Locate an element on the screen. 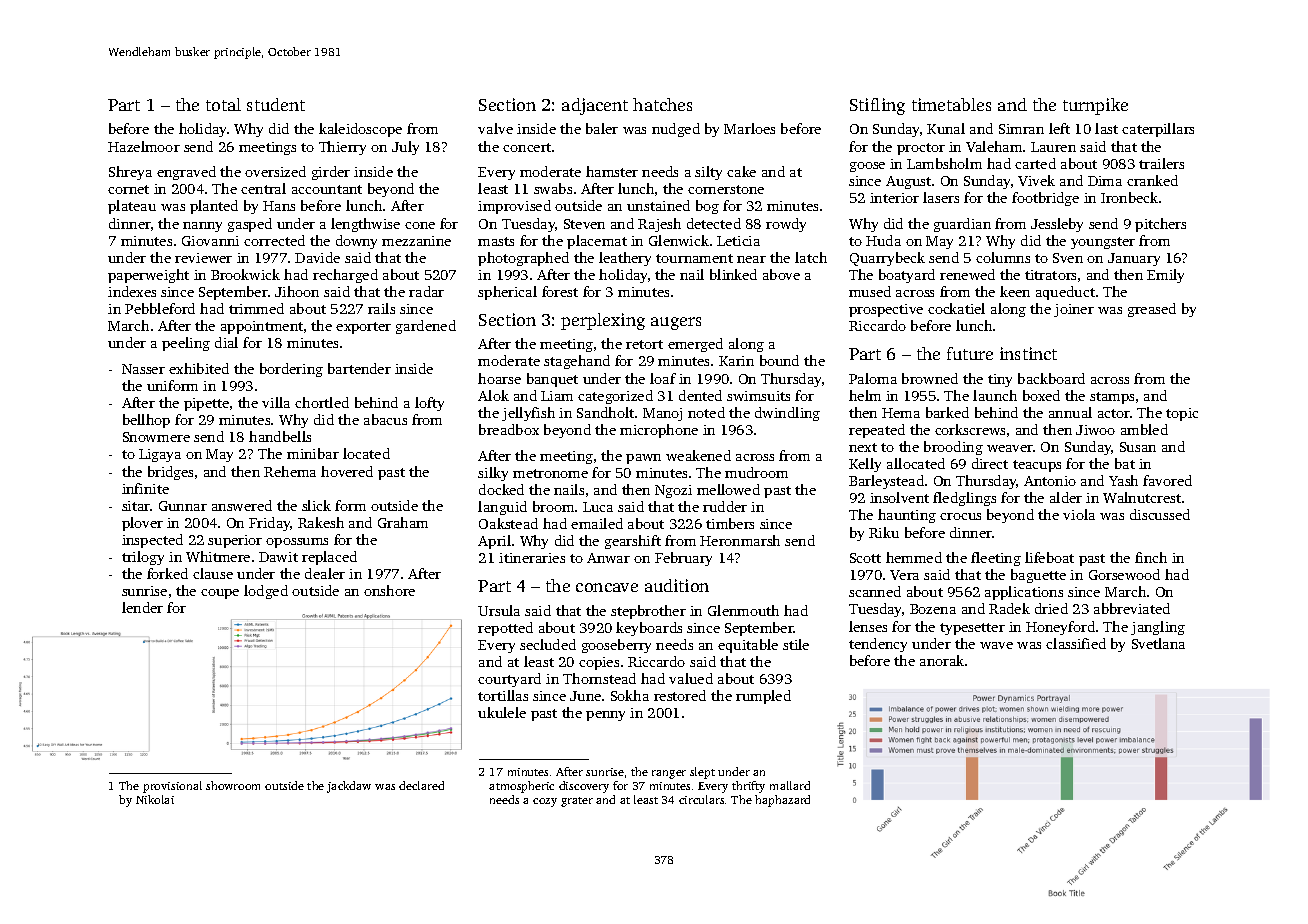 The image size is (1308, 924). engraved is located at coordinates (186, 173).
